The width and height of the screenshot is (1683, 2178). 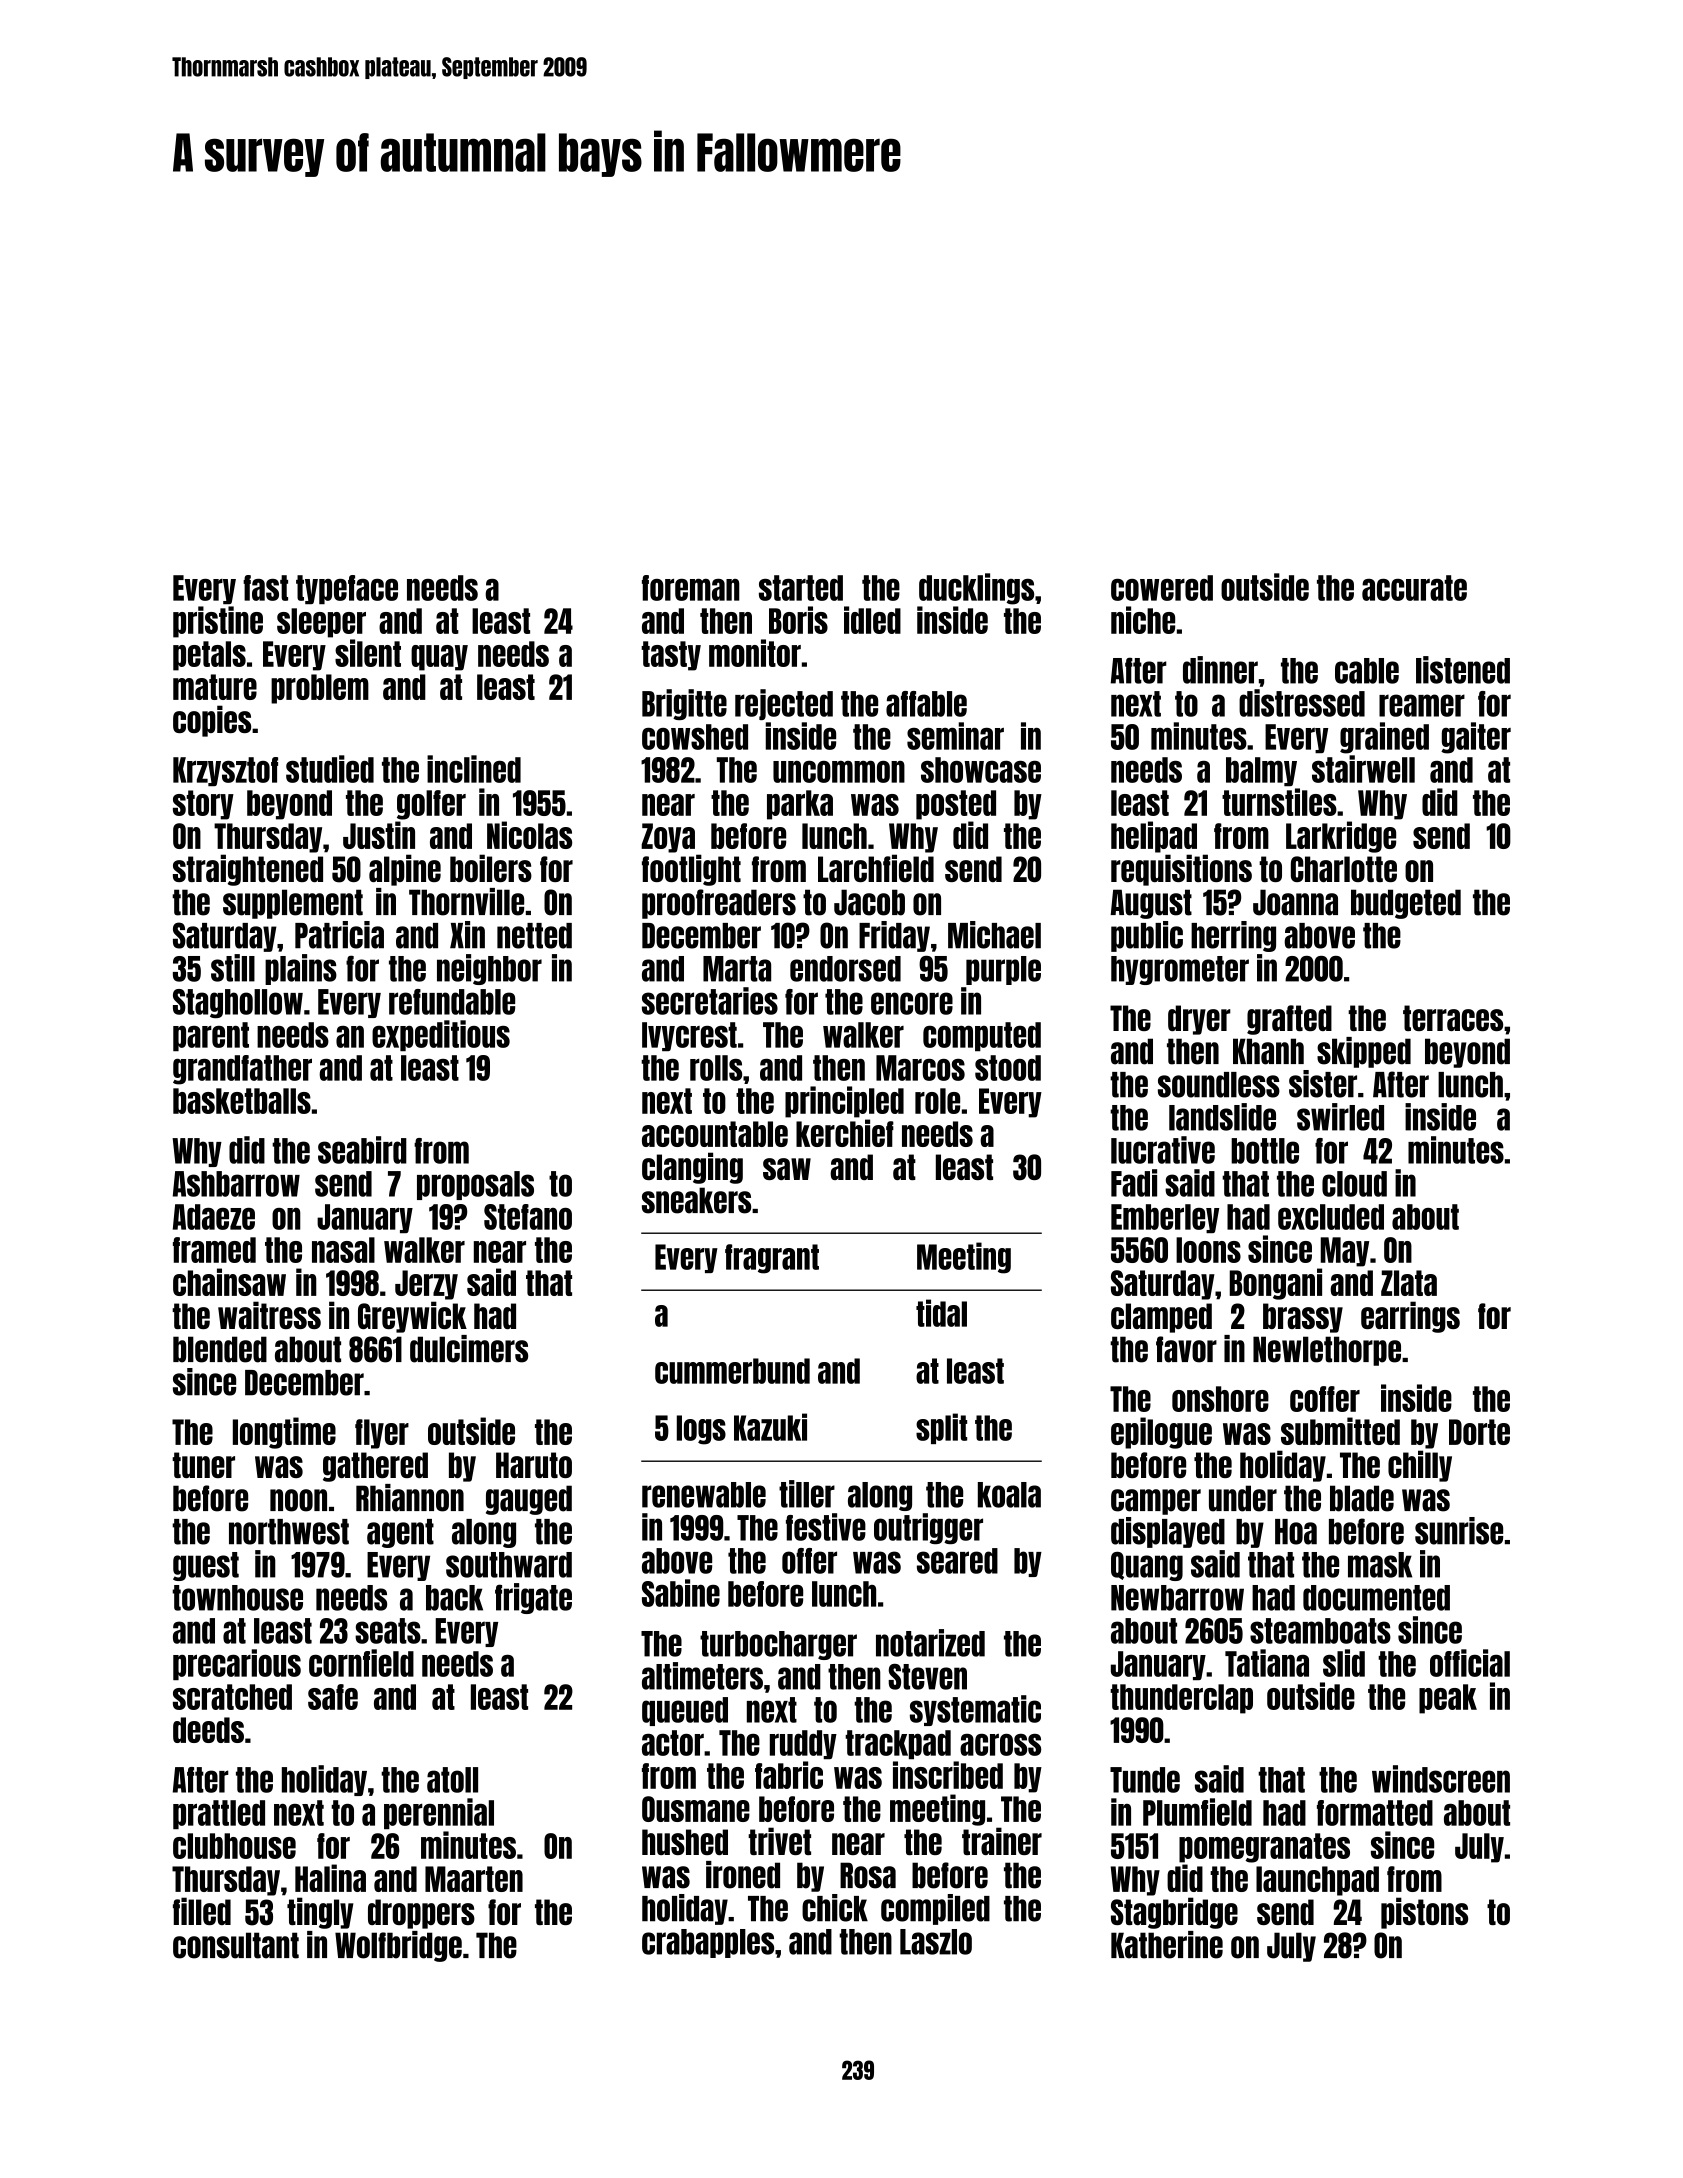 What do you see at coordinates (936, 1942) in the screenshot?
I see `Laszlo` at bounding box center [936, 1942].
